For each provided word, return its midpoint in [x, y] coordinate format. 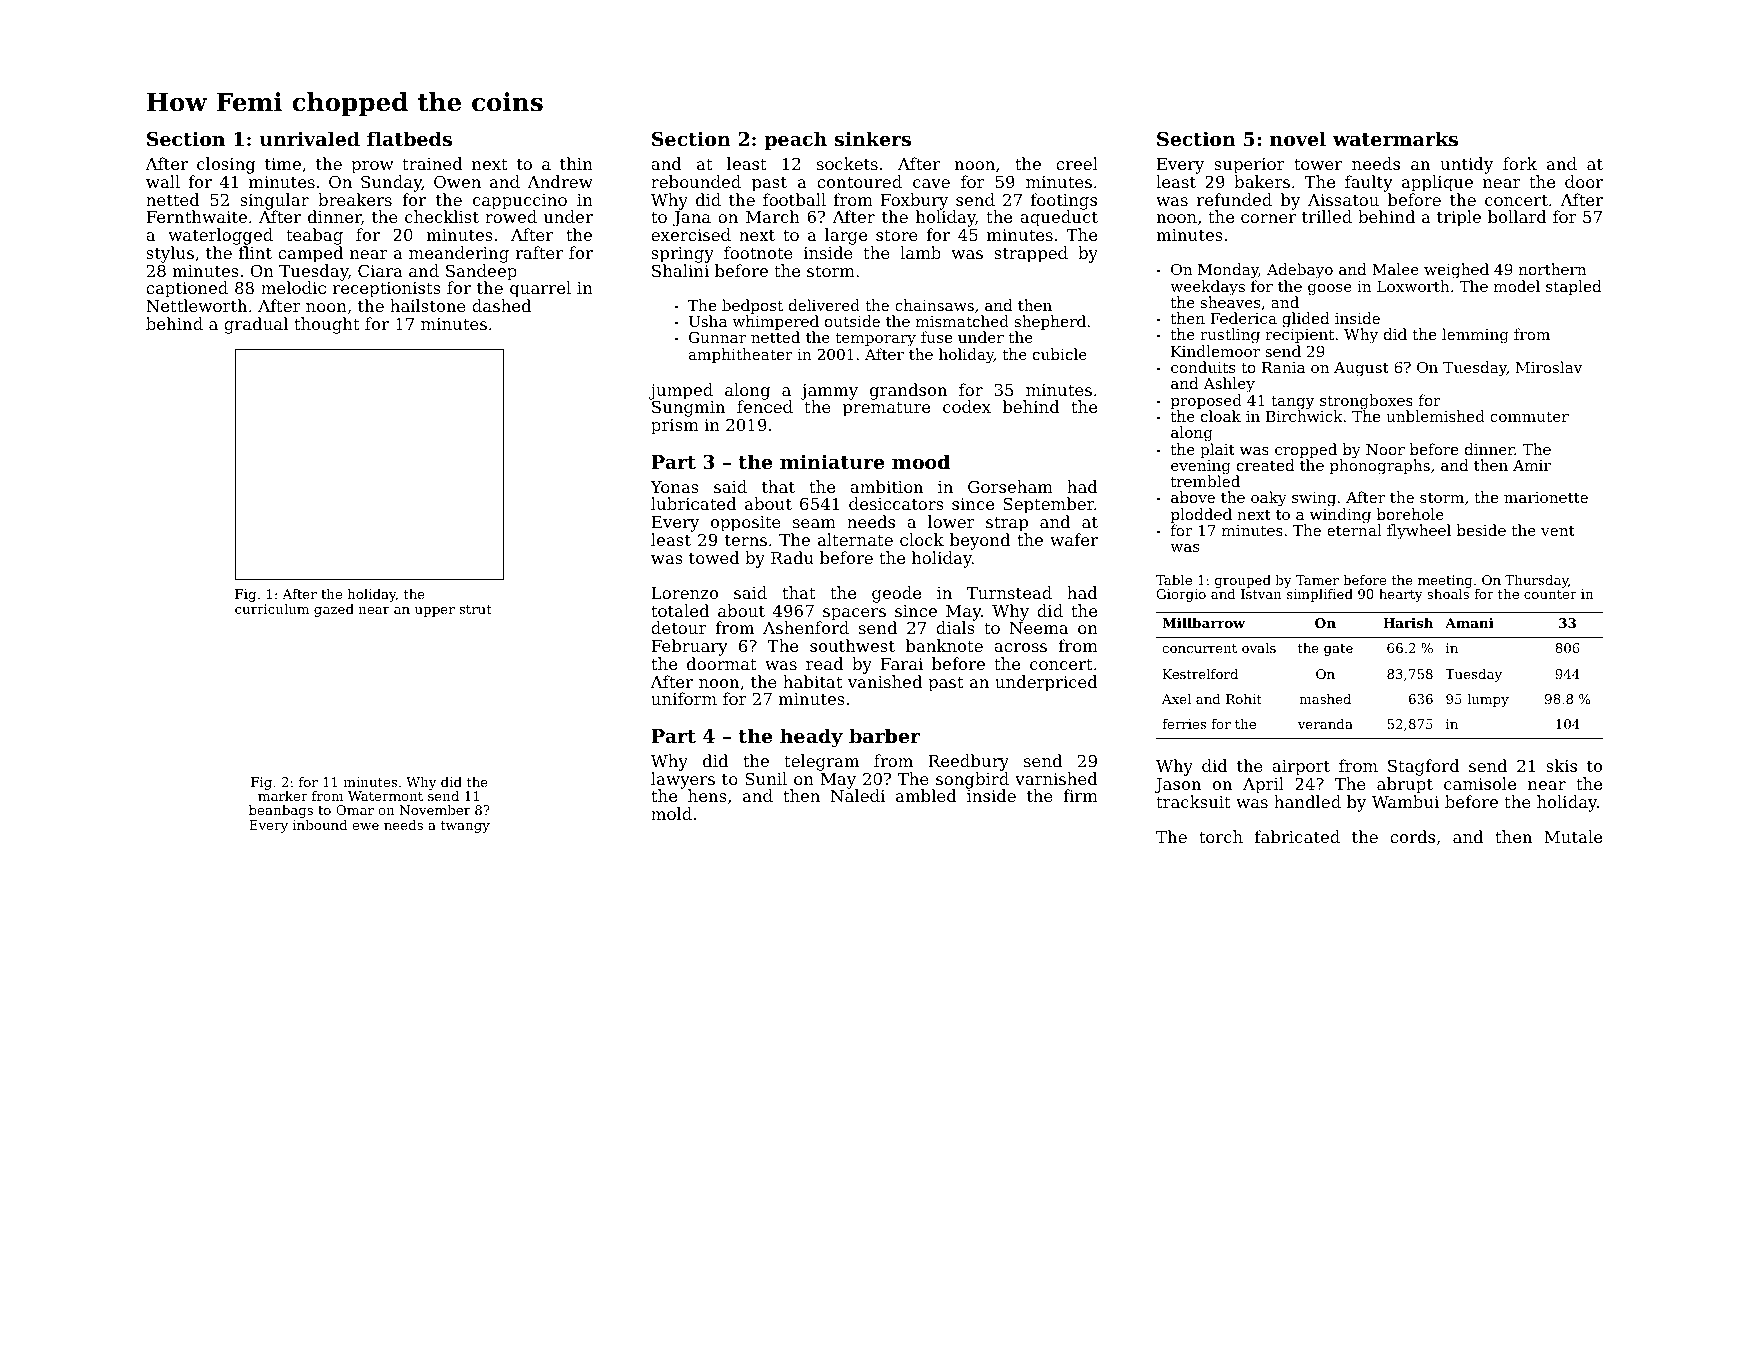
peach [795, 140]
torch [1221, 836]
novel [1298, 138]
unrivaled [309, 138]
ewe [365, 826]
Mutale [1573, 836]
